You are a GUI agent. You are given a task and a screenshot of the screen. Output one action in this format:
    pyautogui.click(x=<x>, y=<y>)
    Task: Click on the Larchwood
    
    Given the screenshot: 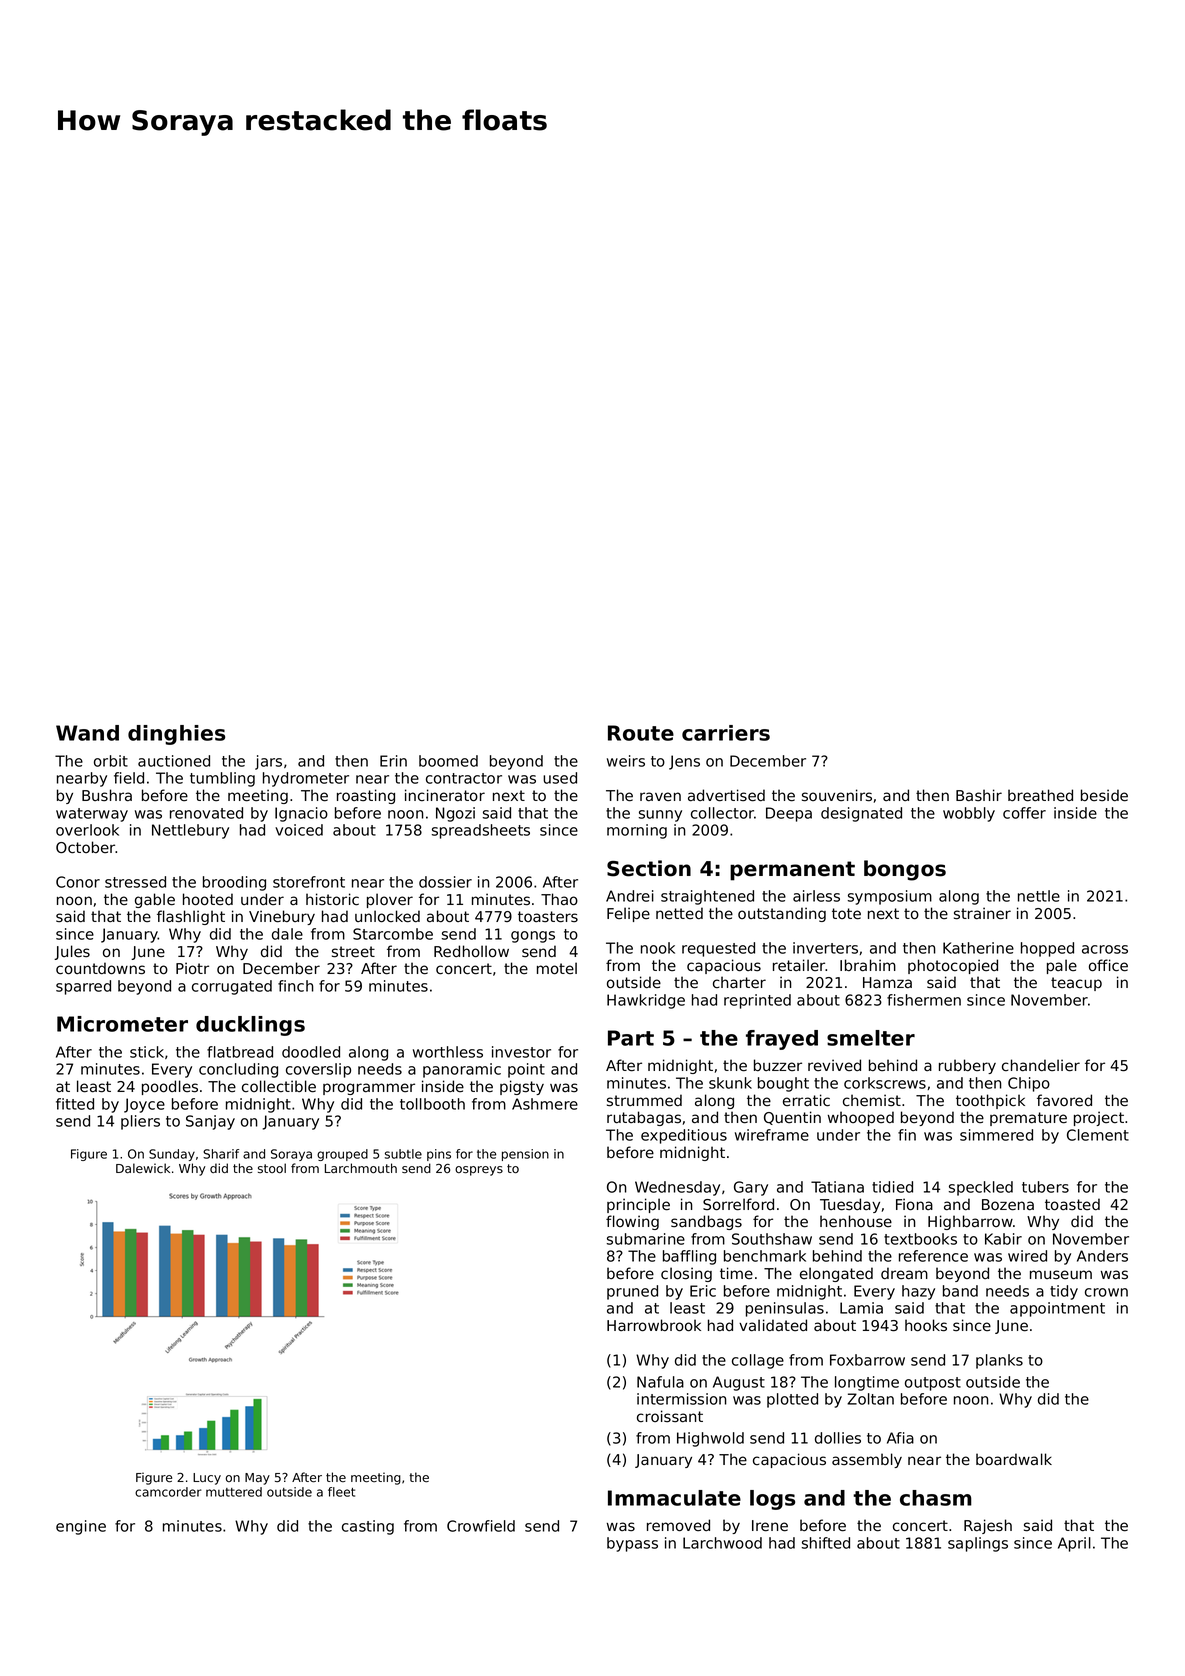 What is the action you would take?
    pyautogui.click(x=722, y=1543)
